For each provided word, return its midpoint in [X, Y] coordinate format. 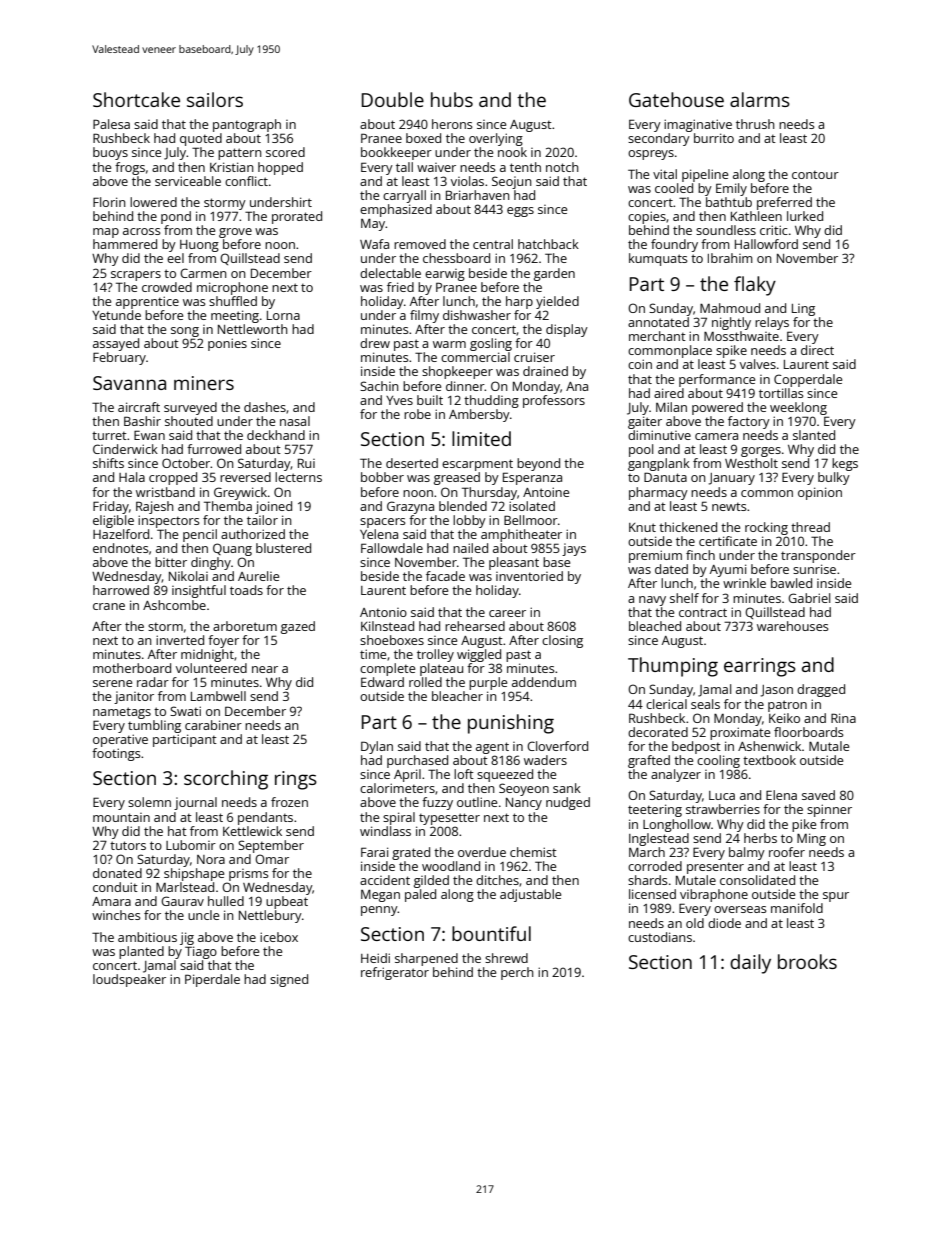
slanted [814, 435]
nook [512, 152]
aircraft [139, 407]
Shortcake [136, 99]
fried [400, 287]
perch [517, 973]
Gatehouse [676, 99]
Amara [111, 901]
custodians [660, 937]
